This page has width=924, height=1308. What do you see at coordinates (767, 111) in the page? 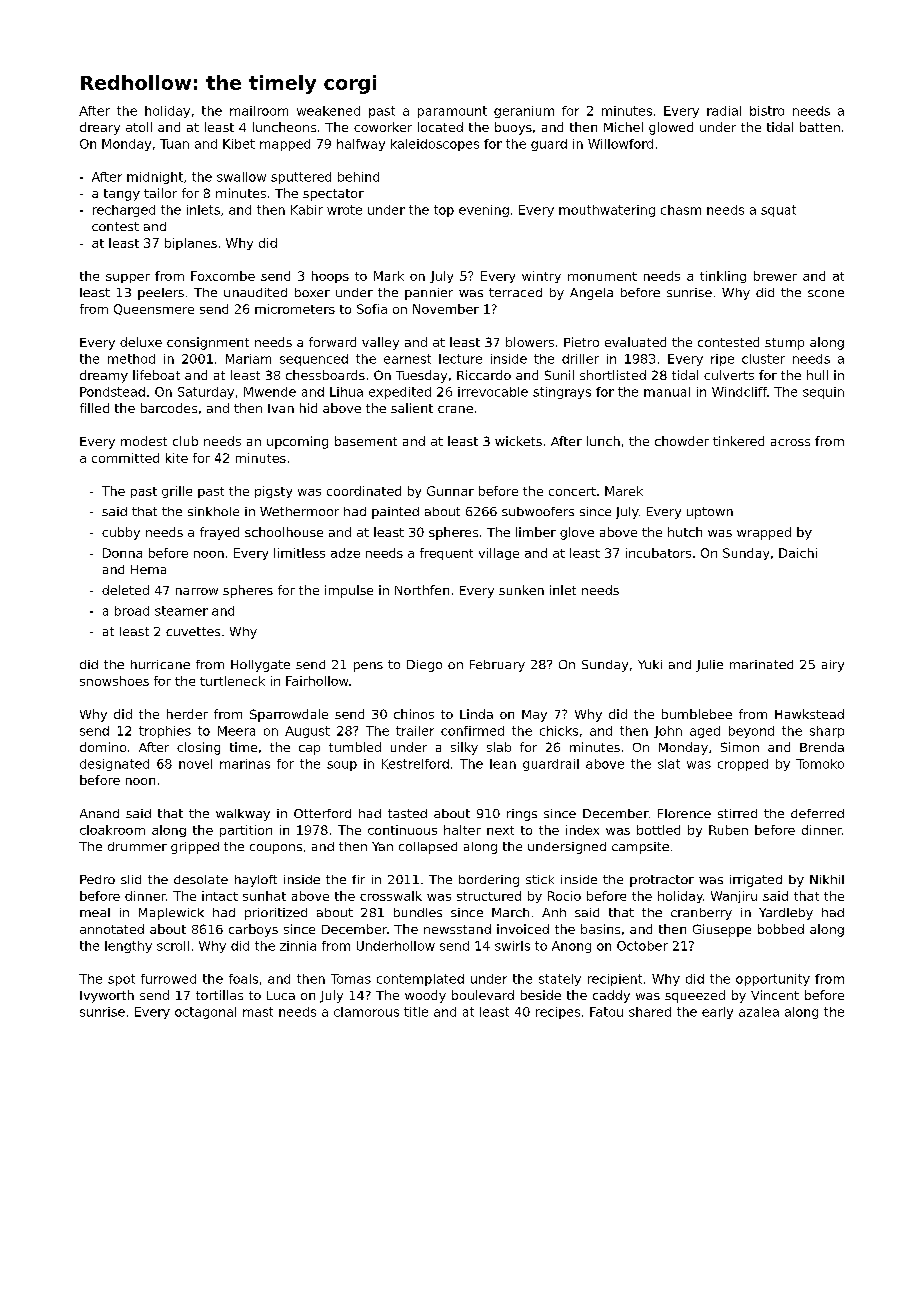
I see `bistro` at bounding box center [767, 111].
